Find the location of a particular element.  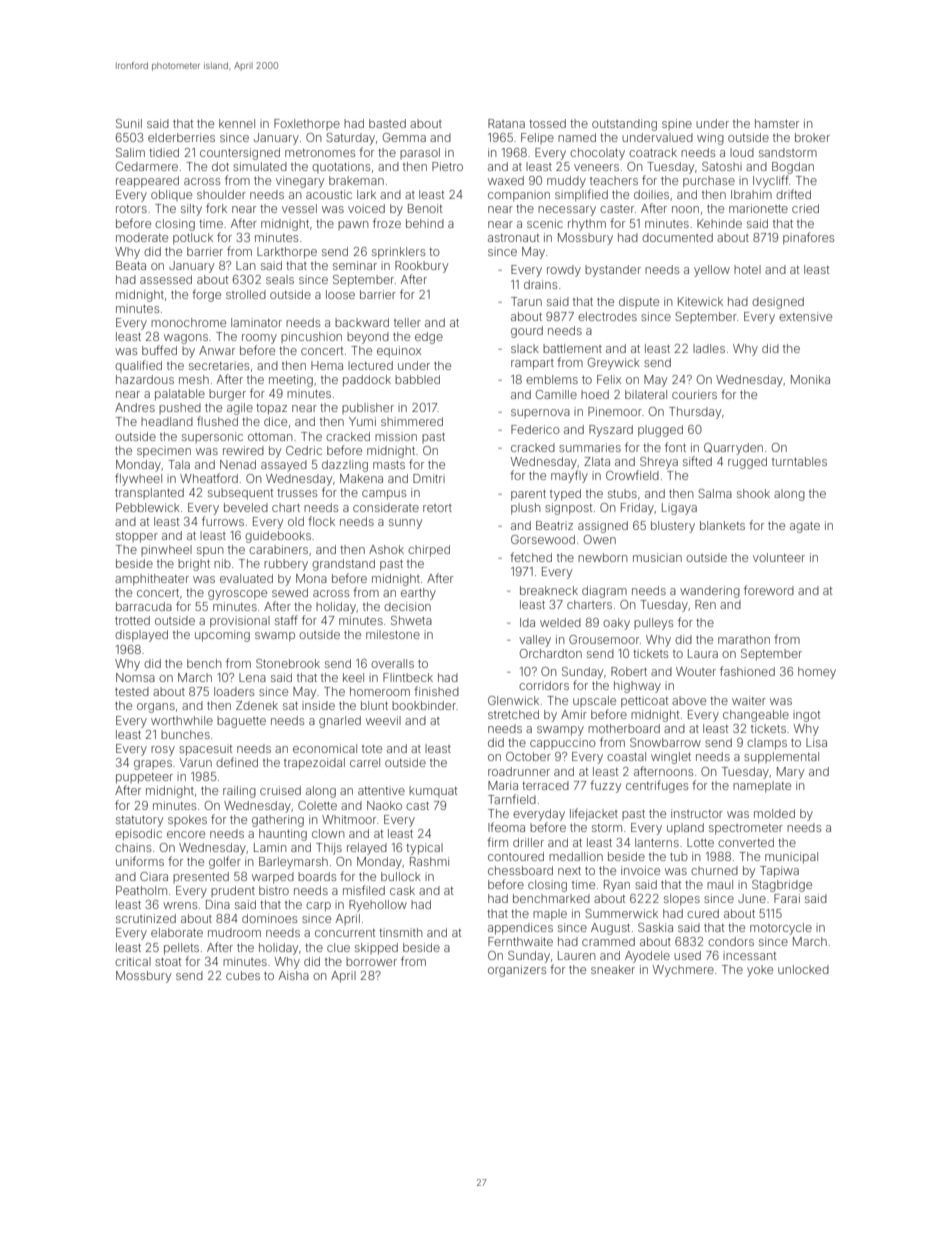

marionette is located at coordinates (758, 208).
